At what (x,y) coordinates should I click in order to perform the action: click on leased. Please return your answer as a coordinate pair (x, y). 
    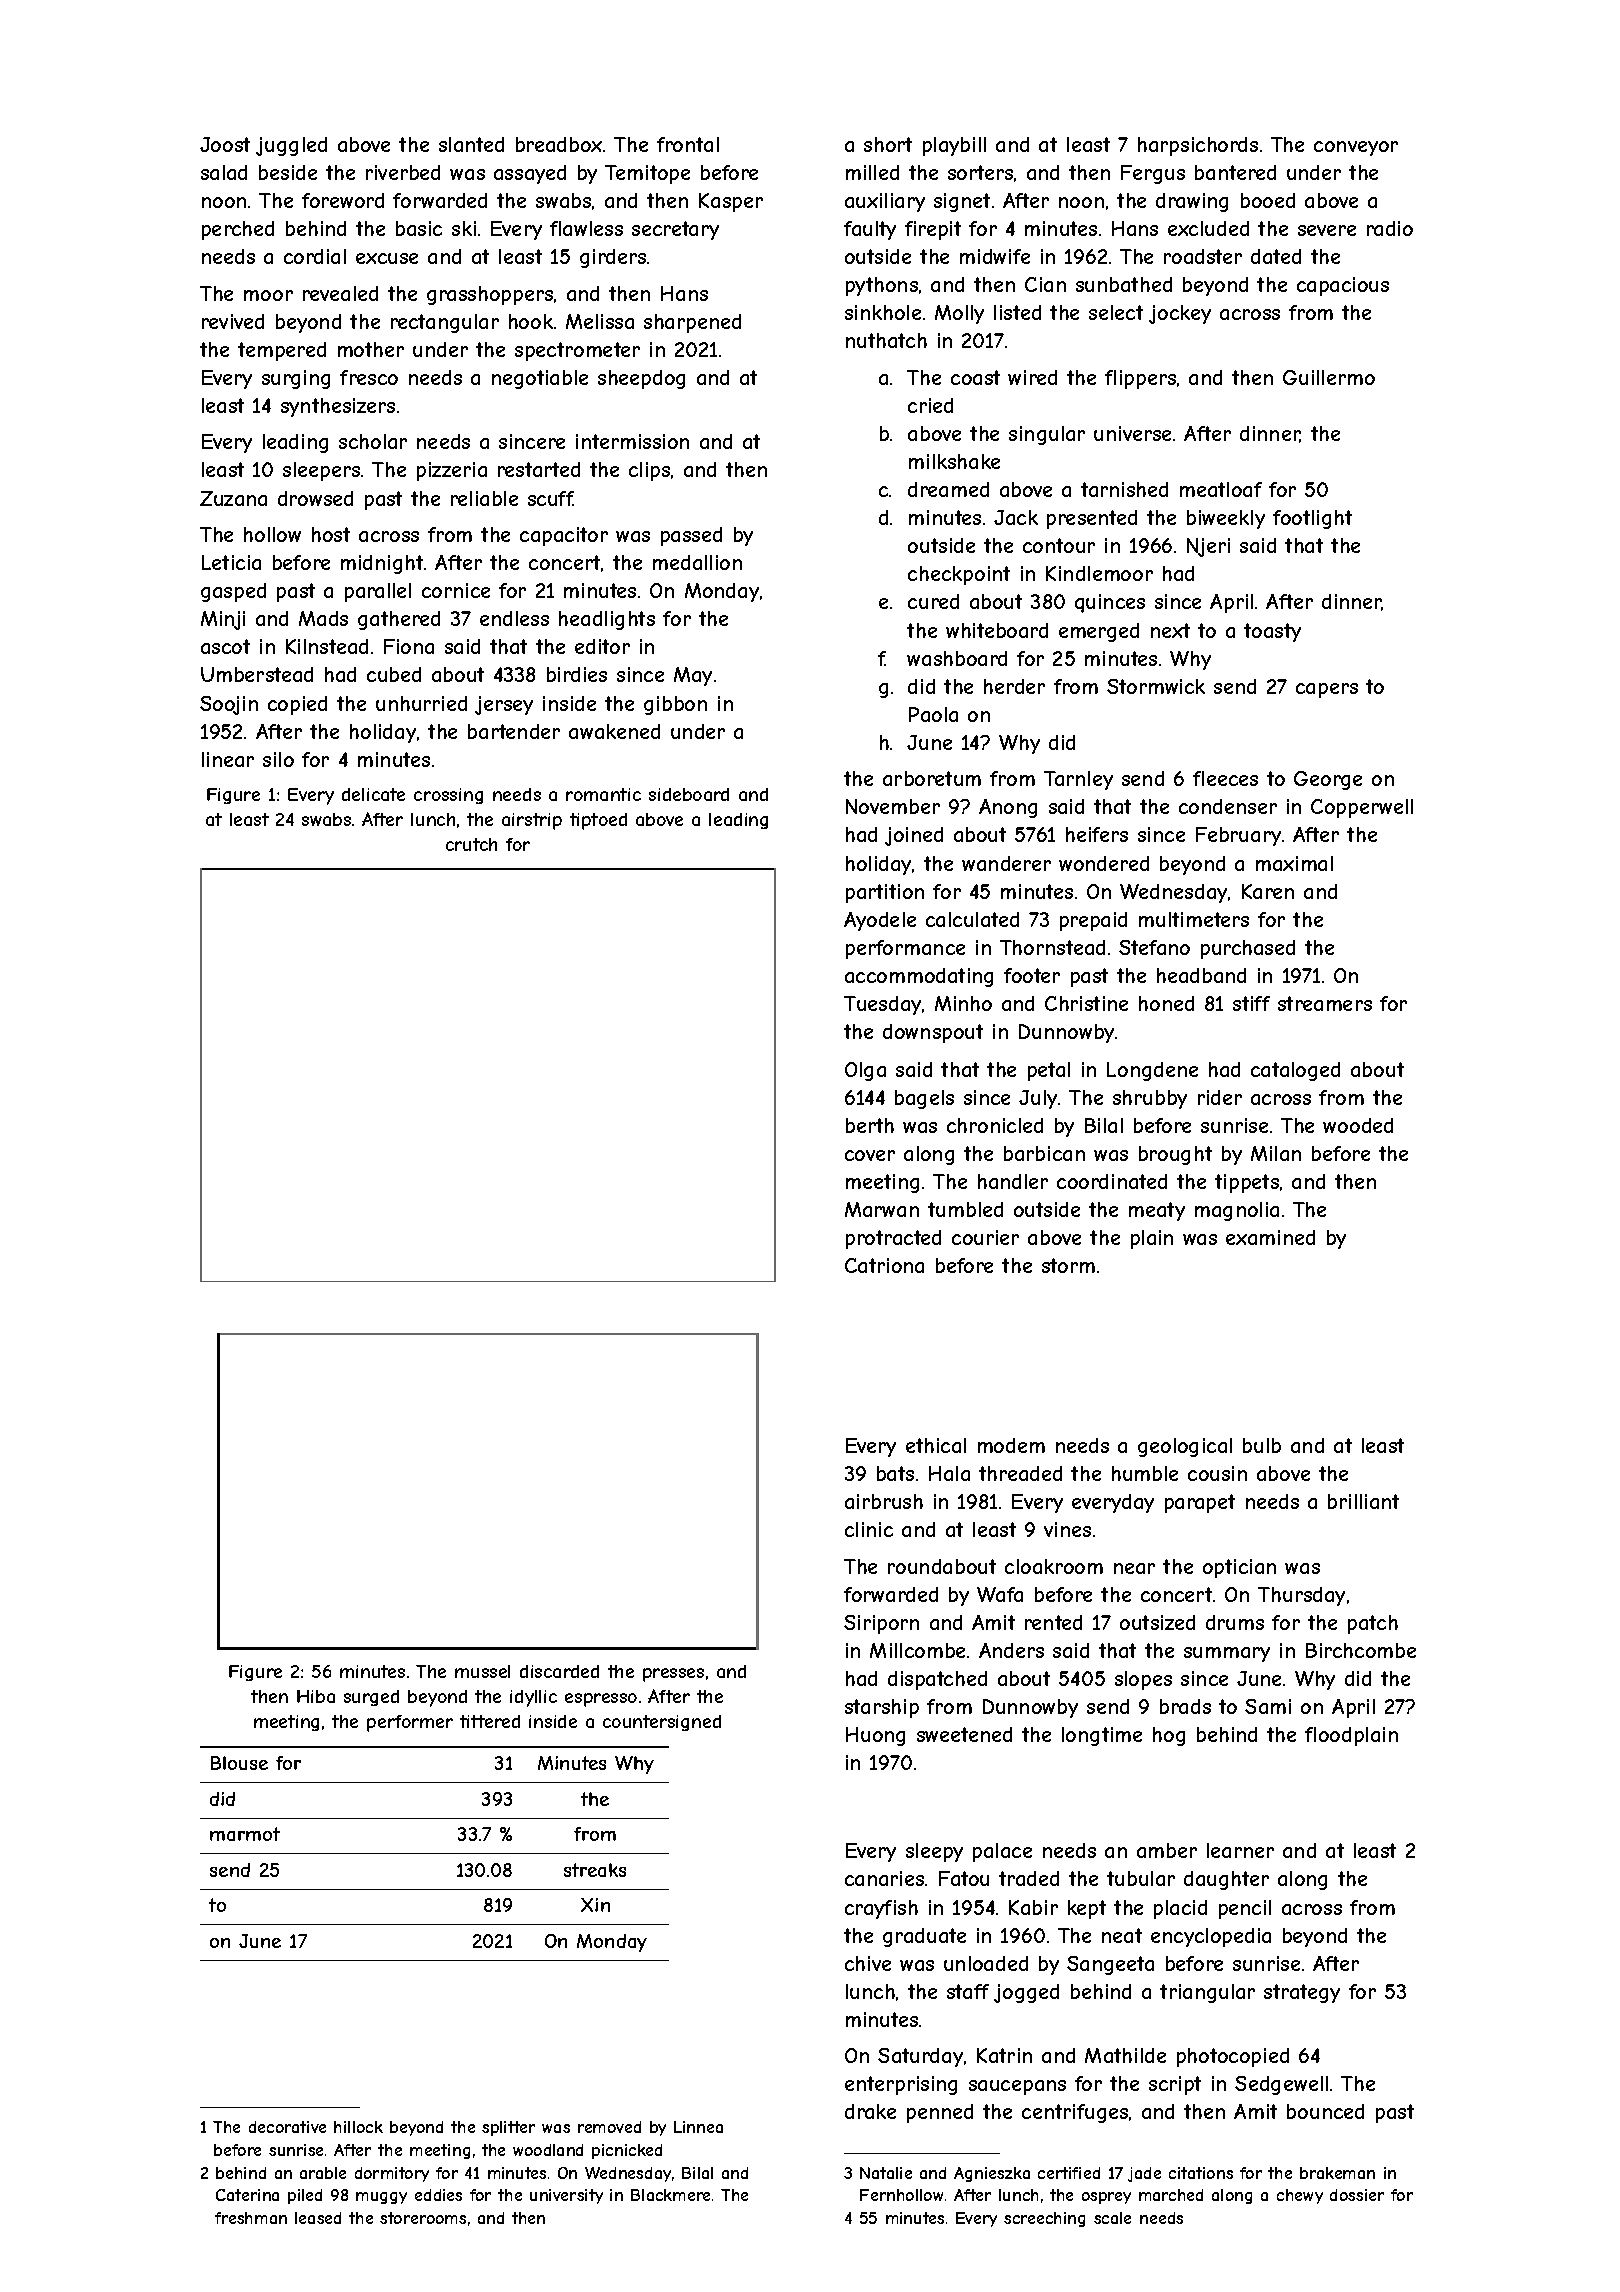
    Looking at the image, I should click on (318, 2218).
